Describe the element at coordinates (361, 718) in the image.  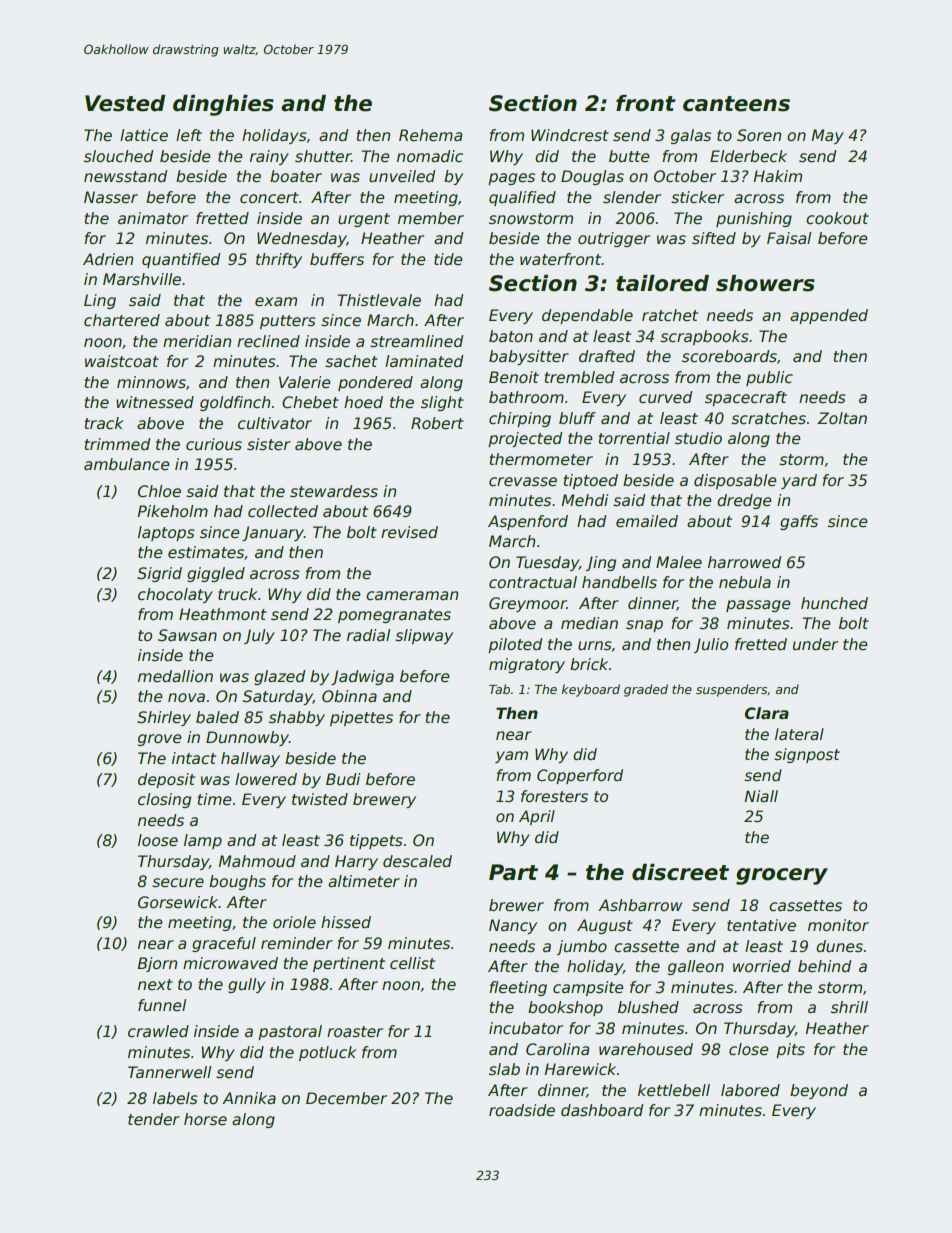
I see `pipettes` at that location.
